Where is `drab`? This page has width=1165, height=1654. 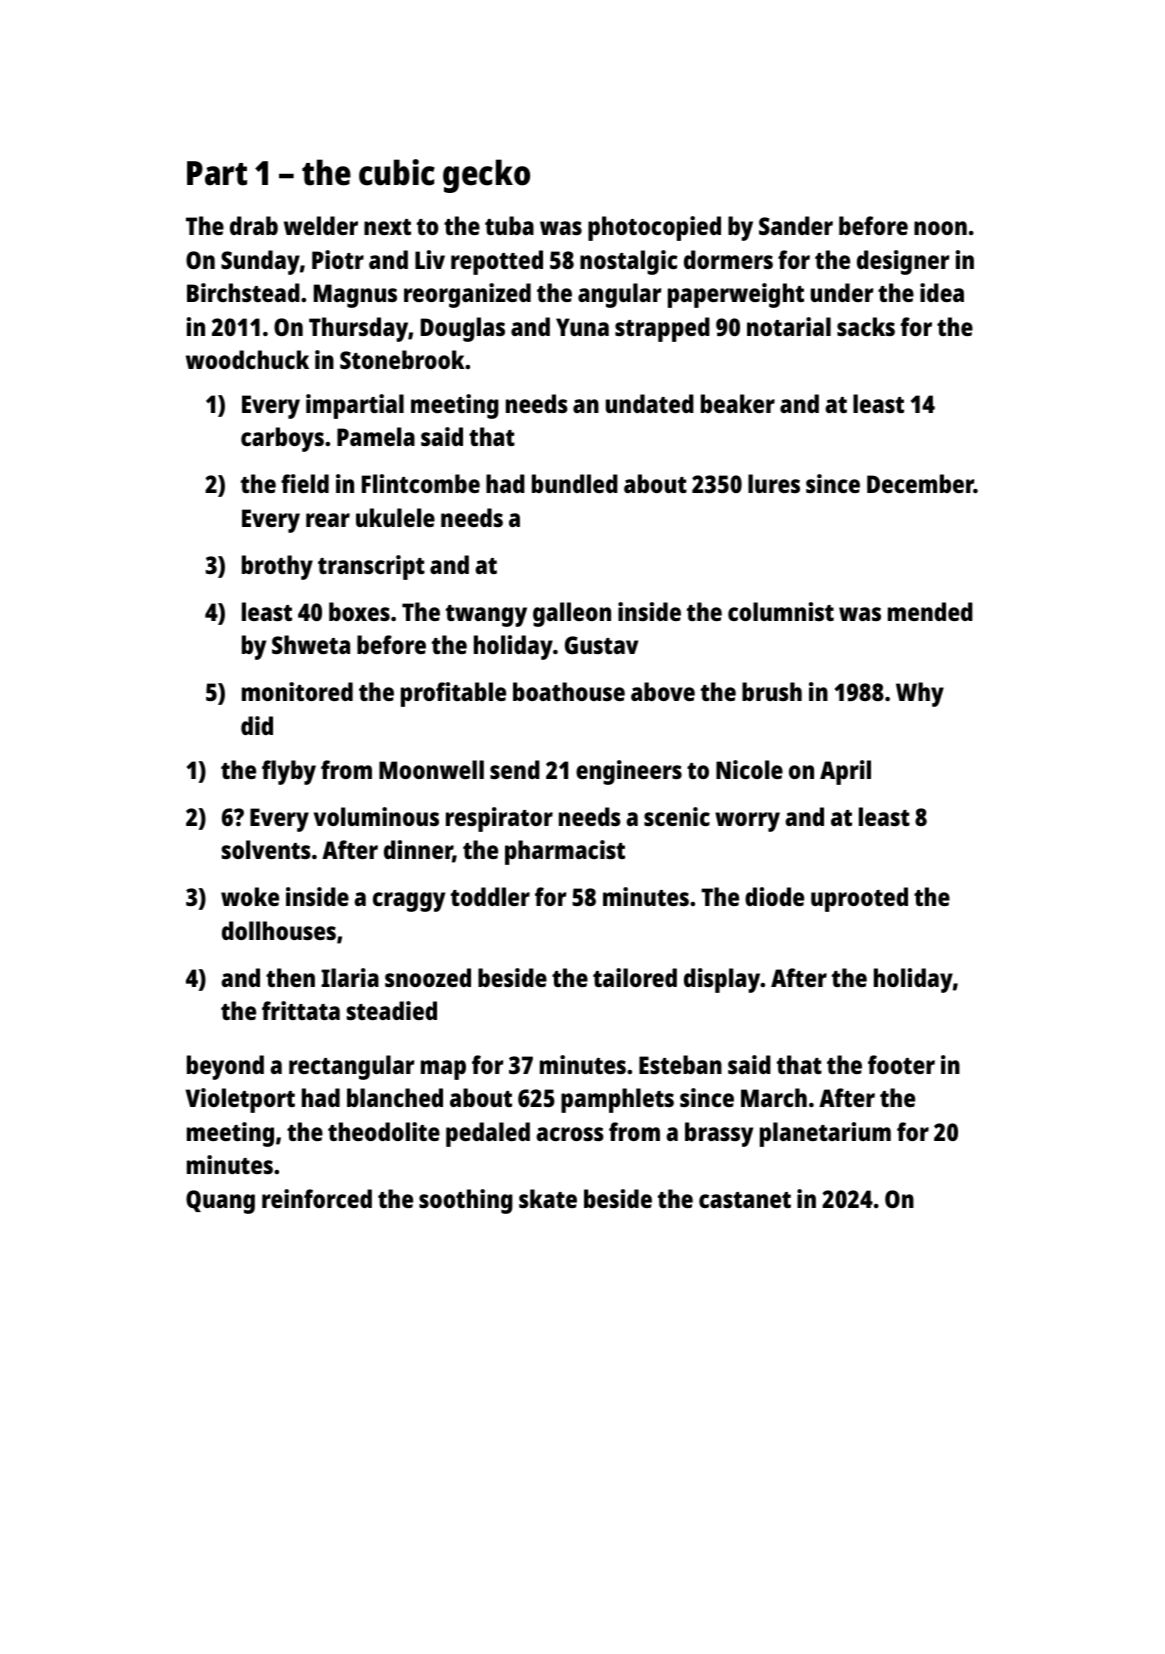
drab is located at coordinates (254, 225).
